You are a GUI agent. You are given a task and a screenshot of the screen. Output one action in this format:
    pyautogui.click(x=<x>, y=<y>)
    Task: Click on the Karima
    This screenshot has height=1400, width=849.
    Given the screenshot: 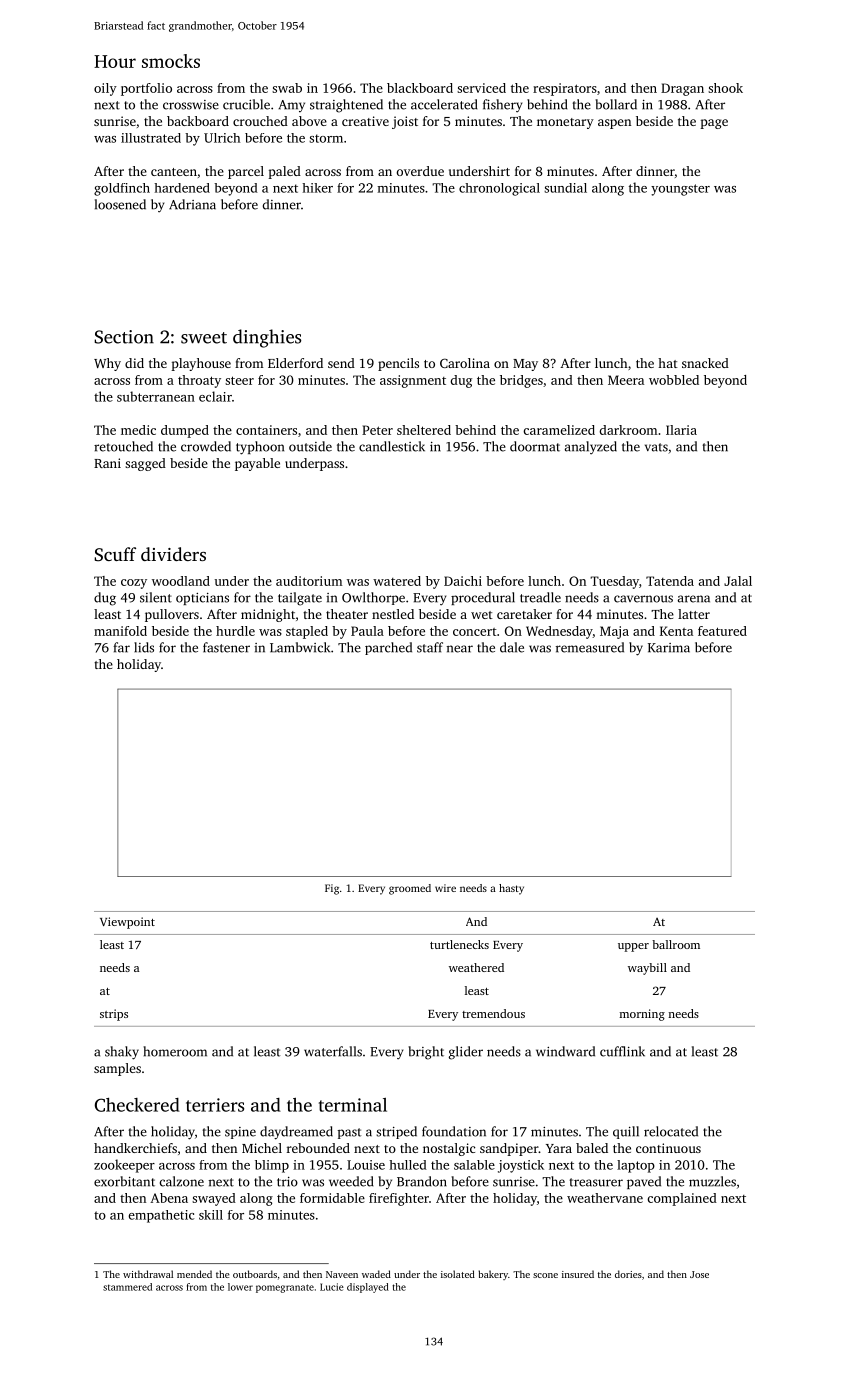 What is the action you would take?
    pyautogui.click(x=669, y=648)
